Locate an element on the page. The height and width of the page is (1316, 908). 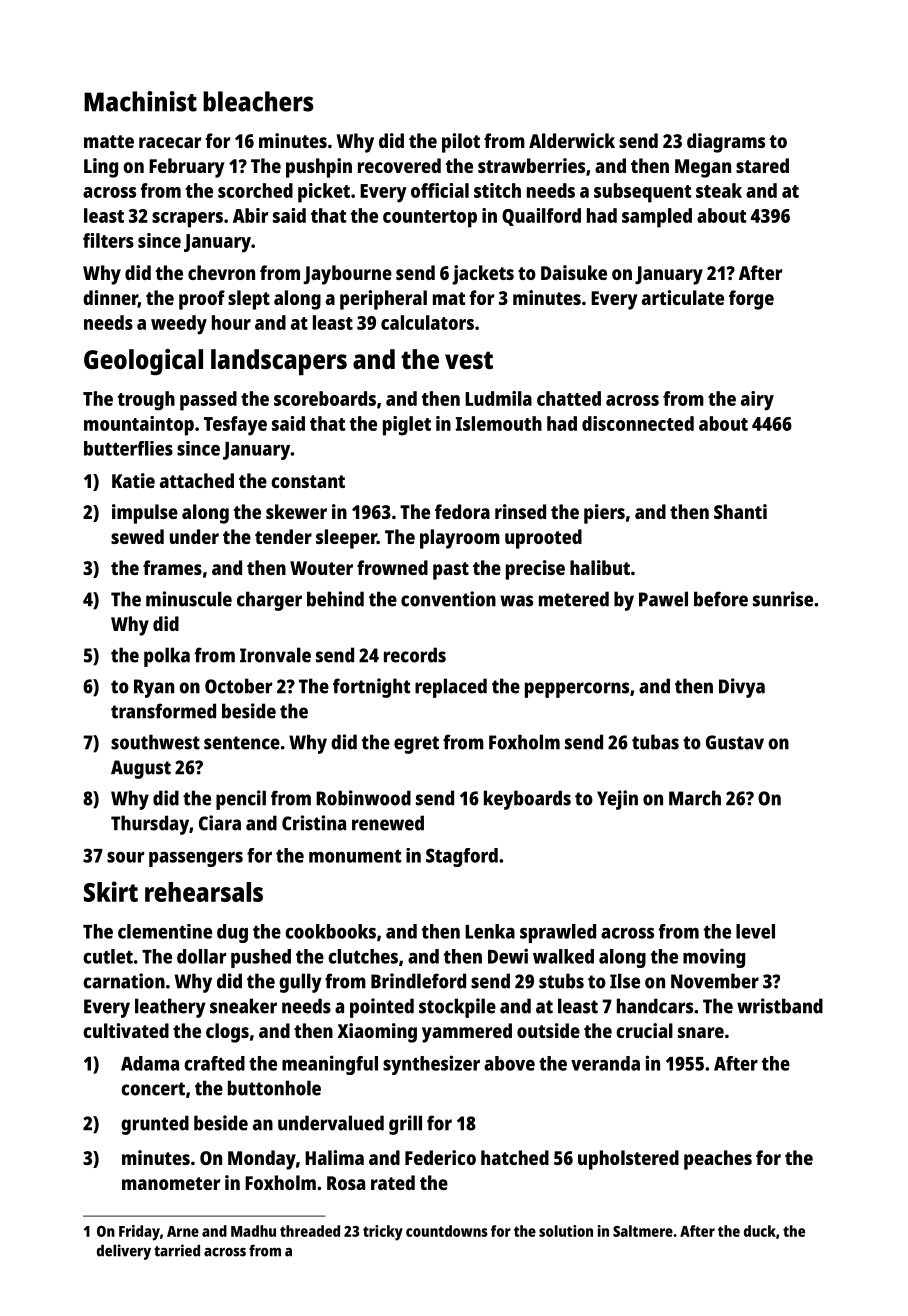
records is located at coordinates (415, 655).
